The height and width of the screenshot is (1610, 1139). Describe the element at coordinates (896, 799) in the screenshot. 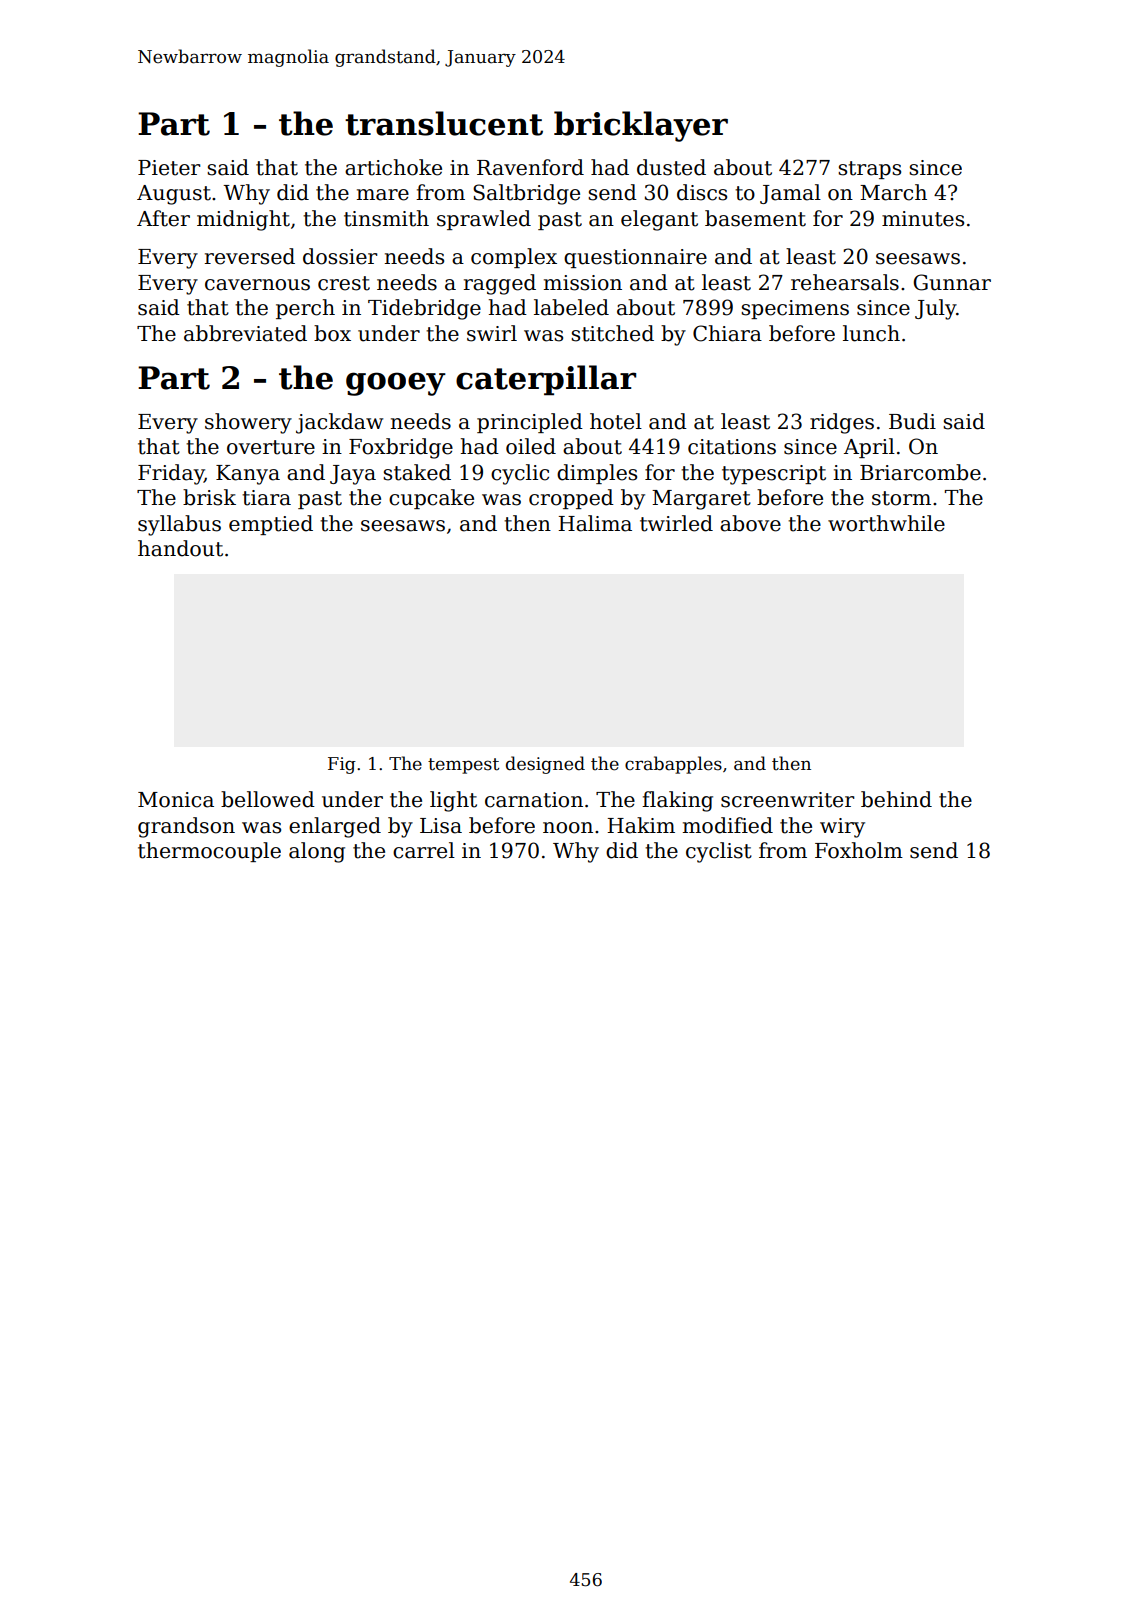

I see `behind` at that location.
